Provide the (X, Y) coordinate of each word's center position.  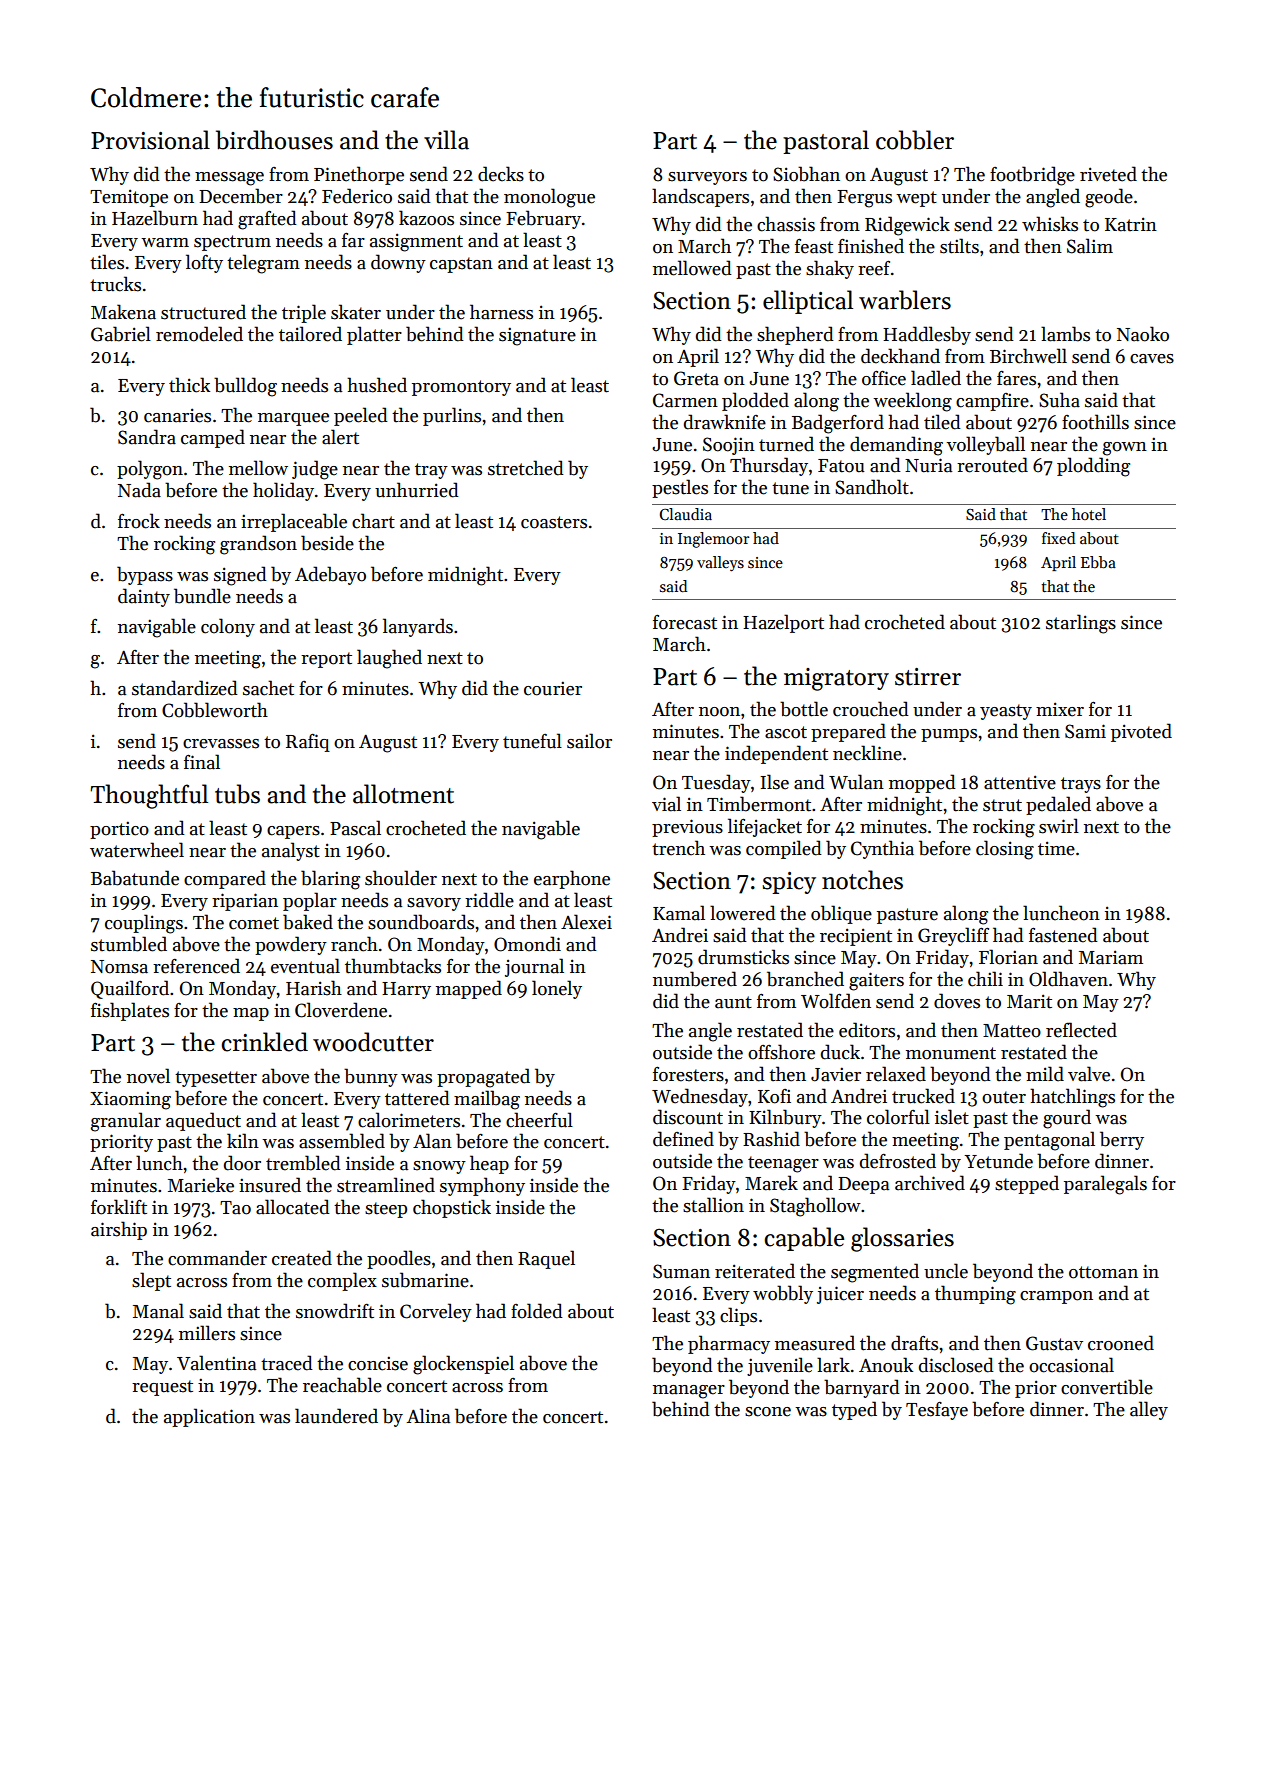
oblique (841, 914)
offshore (781, 1052)
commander (217, 1258)
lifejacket (765, 827)
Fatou (841, 466)
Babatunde (135, 878)
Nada (139, 490)
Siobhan (806, 174)
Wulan (856, 782)
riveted (1108, 174)
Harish (314, 988)
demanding (896, 446)
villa (446, 140)
